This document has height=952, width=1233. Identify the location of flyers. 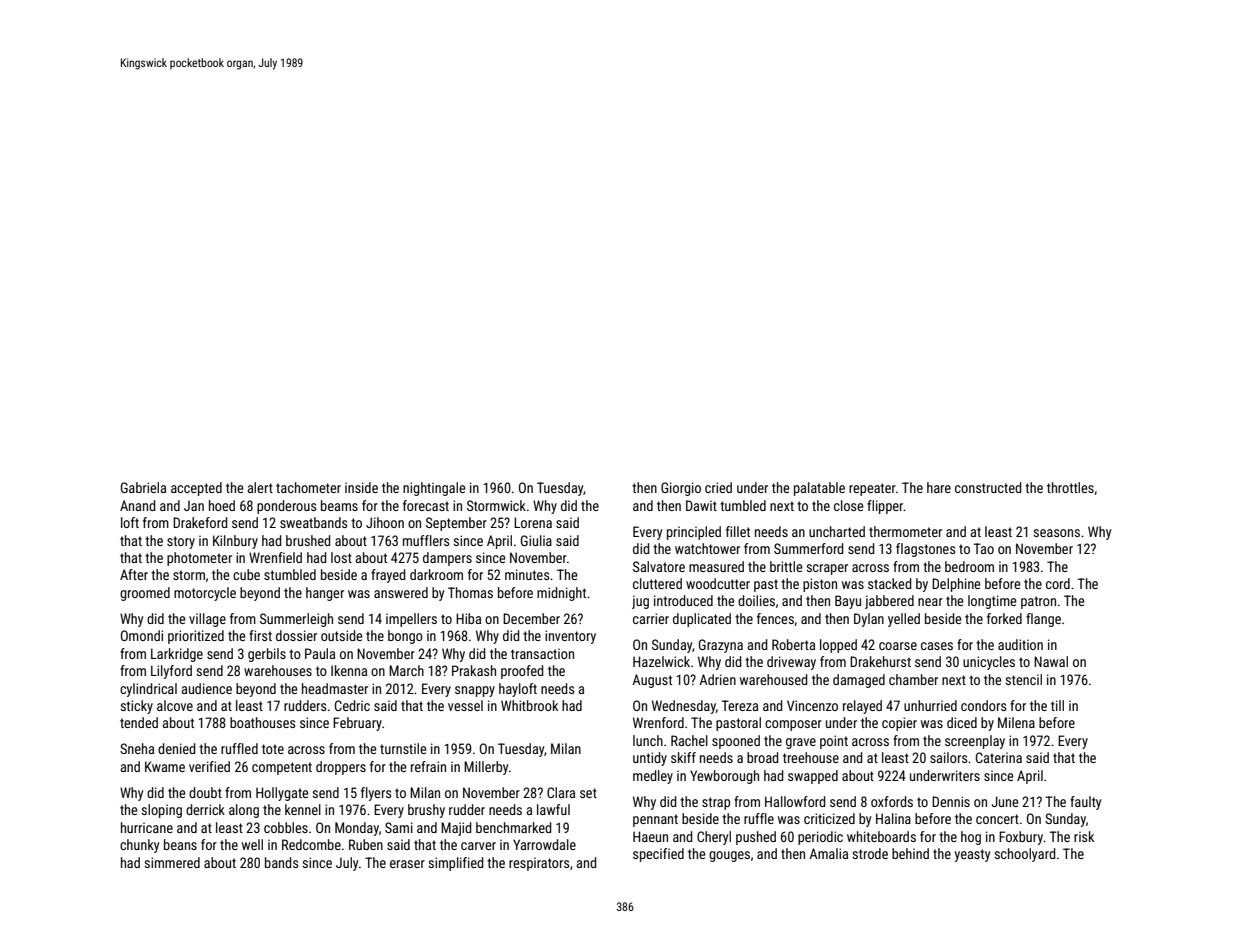
(376, 794).
